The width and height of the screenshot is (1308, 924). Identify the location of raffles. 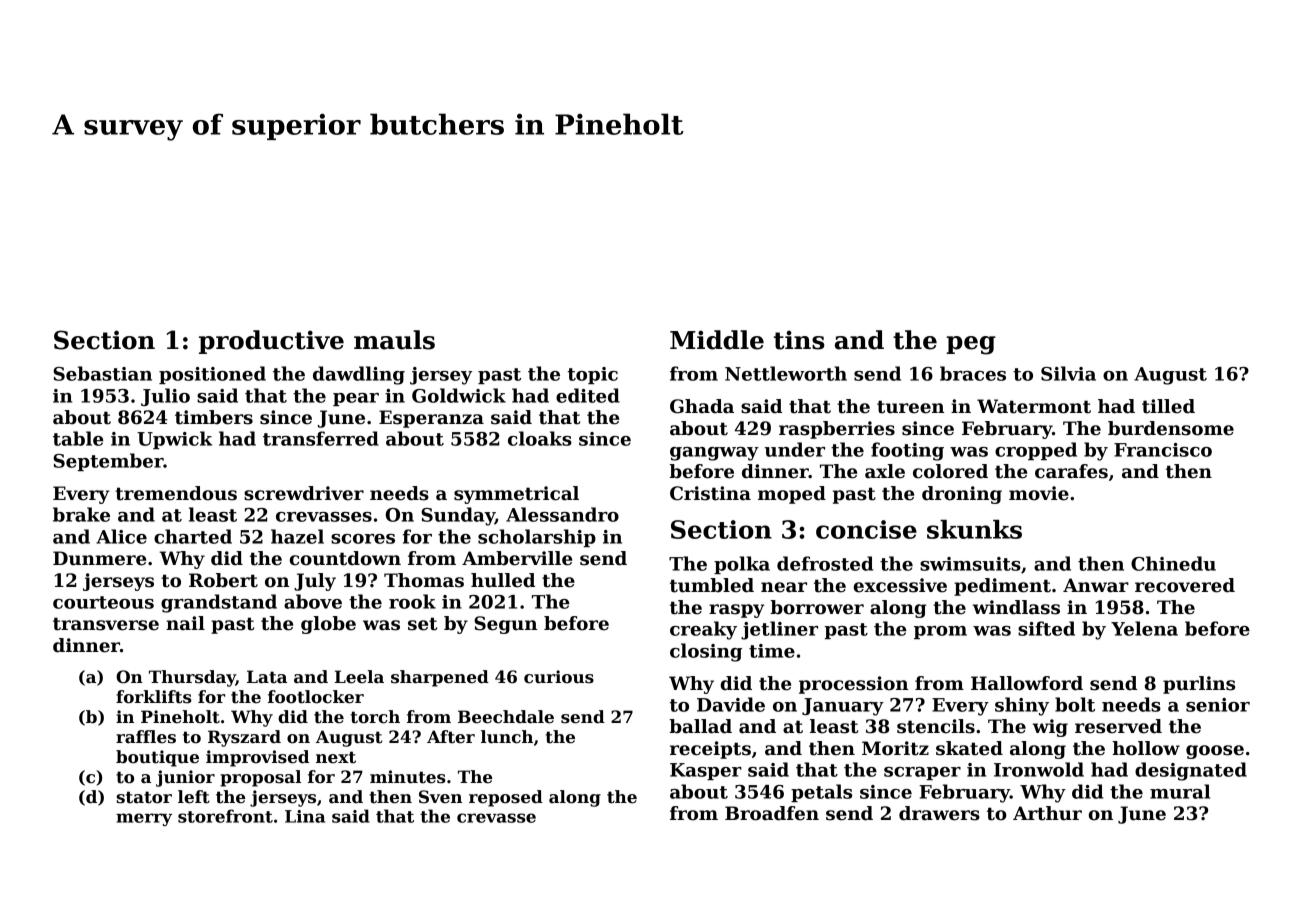
(146, 737).
